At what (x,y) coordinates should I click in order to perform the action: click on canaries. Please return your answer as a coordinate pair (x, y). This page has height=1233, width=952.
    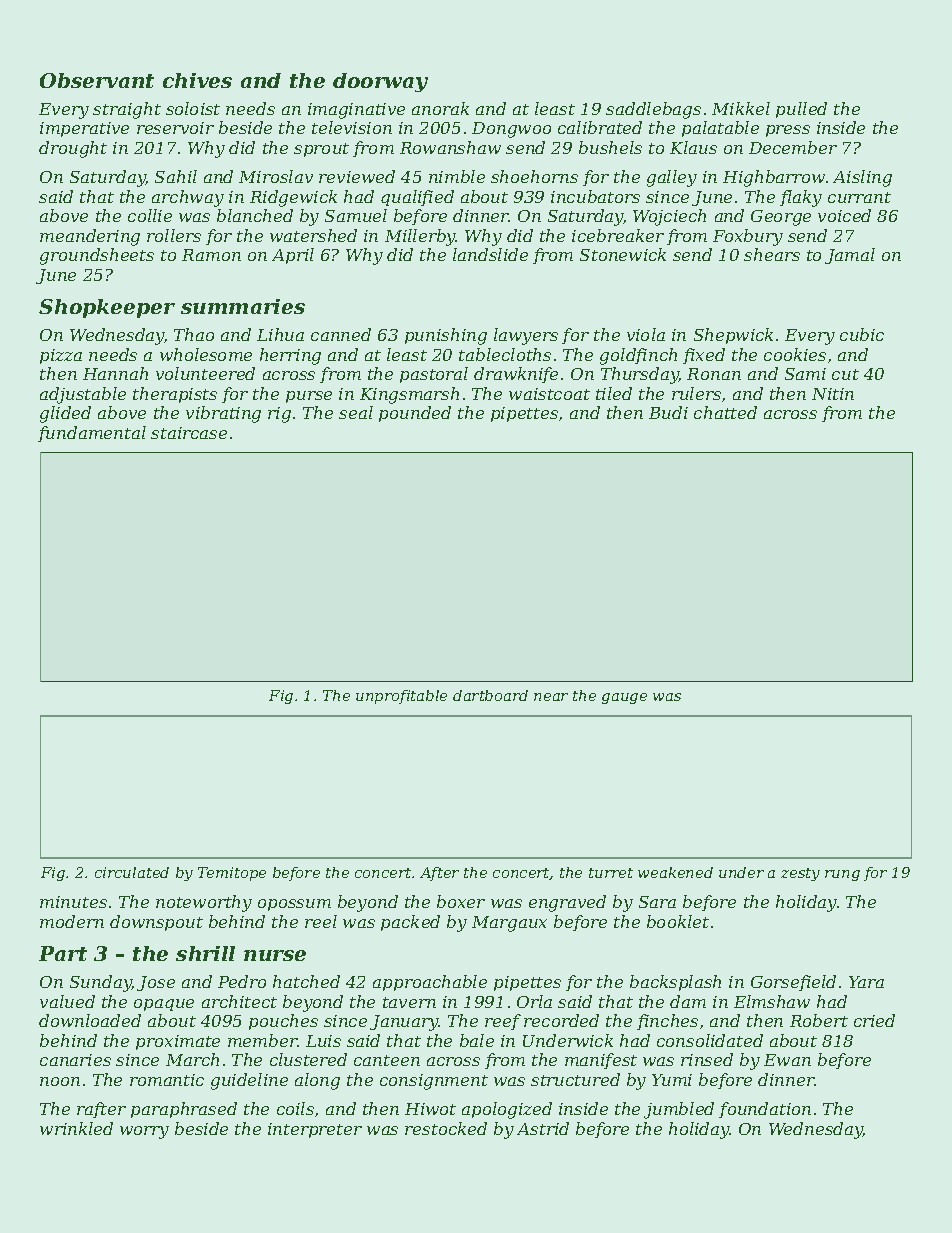
    Looking at the image, I should click on (75, 1060).
